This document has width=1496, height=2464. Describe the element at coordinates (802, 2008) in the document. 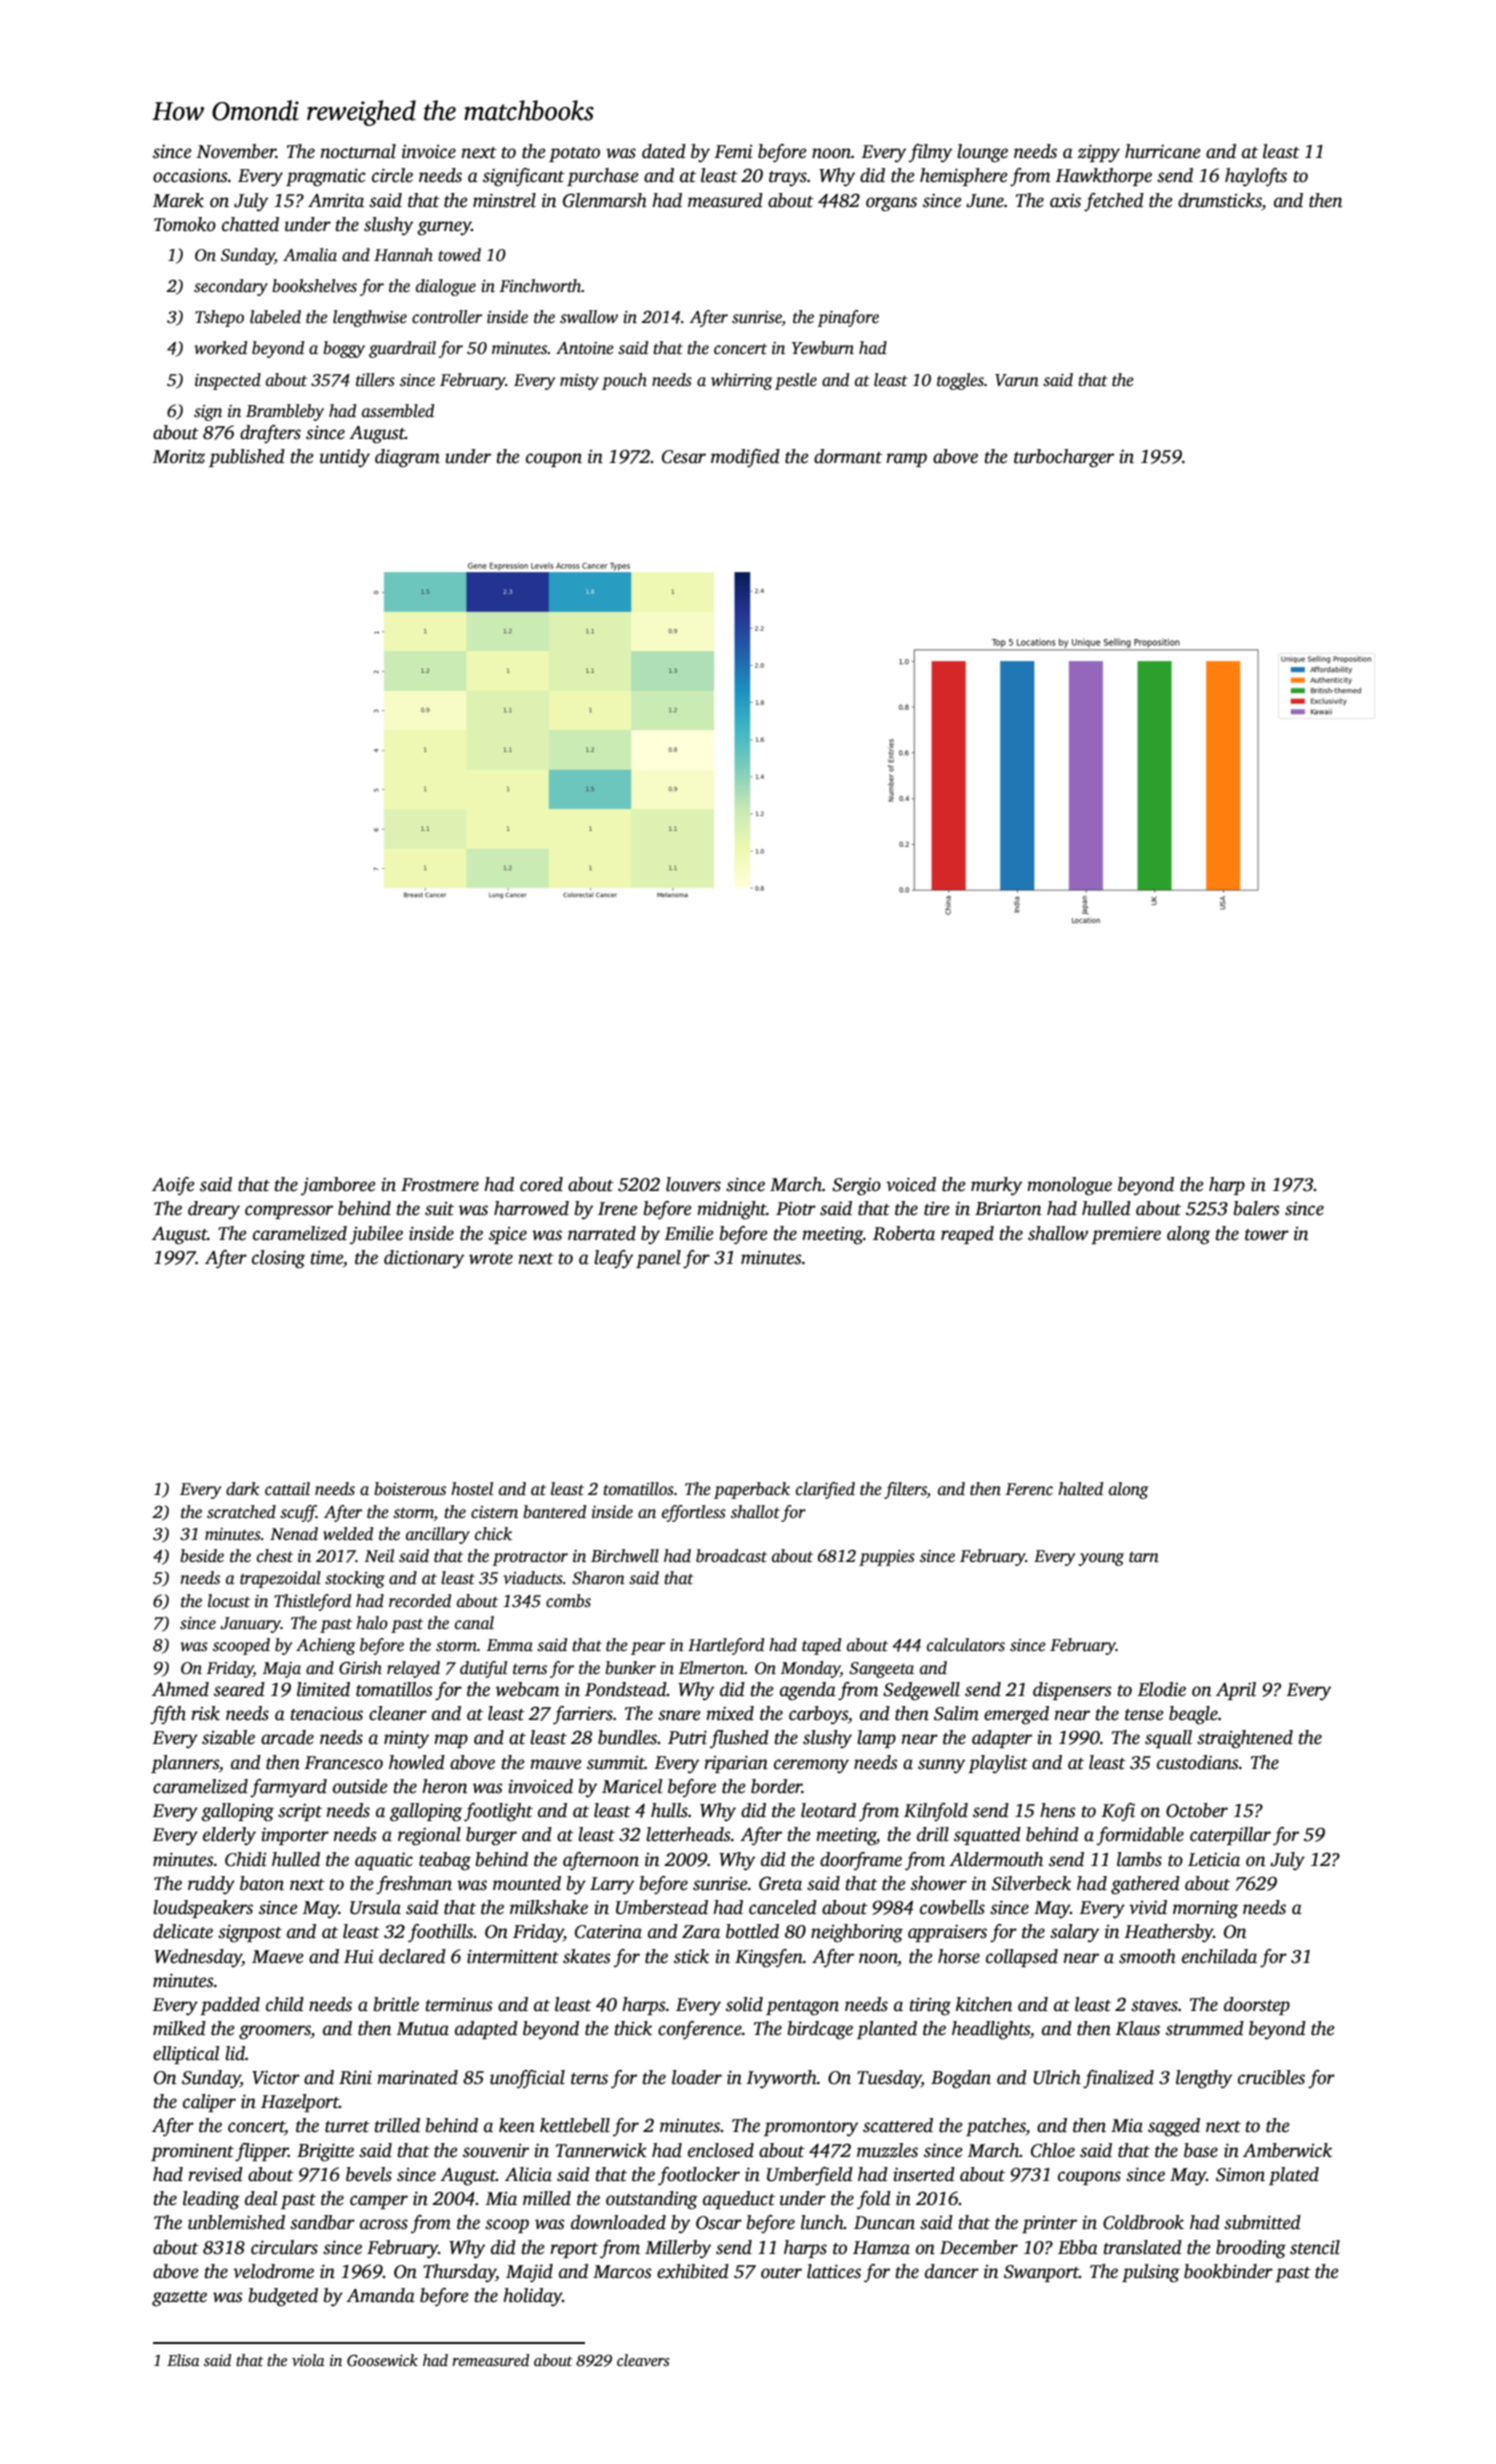

I see `pentagon` at that location.
